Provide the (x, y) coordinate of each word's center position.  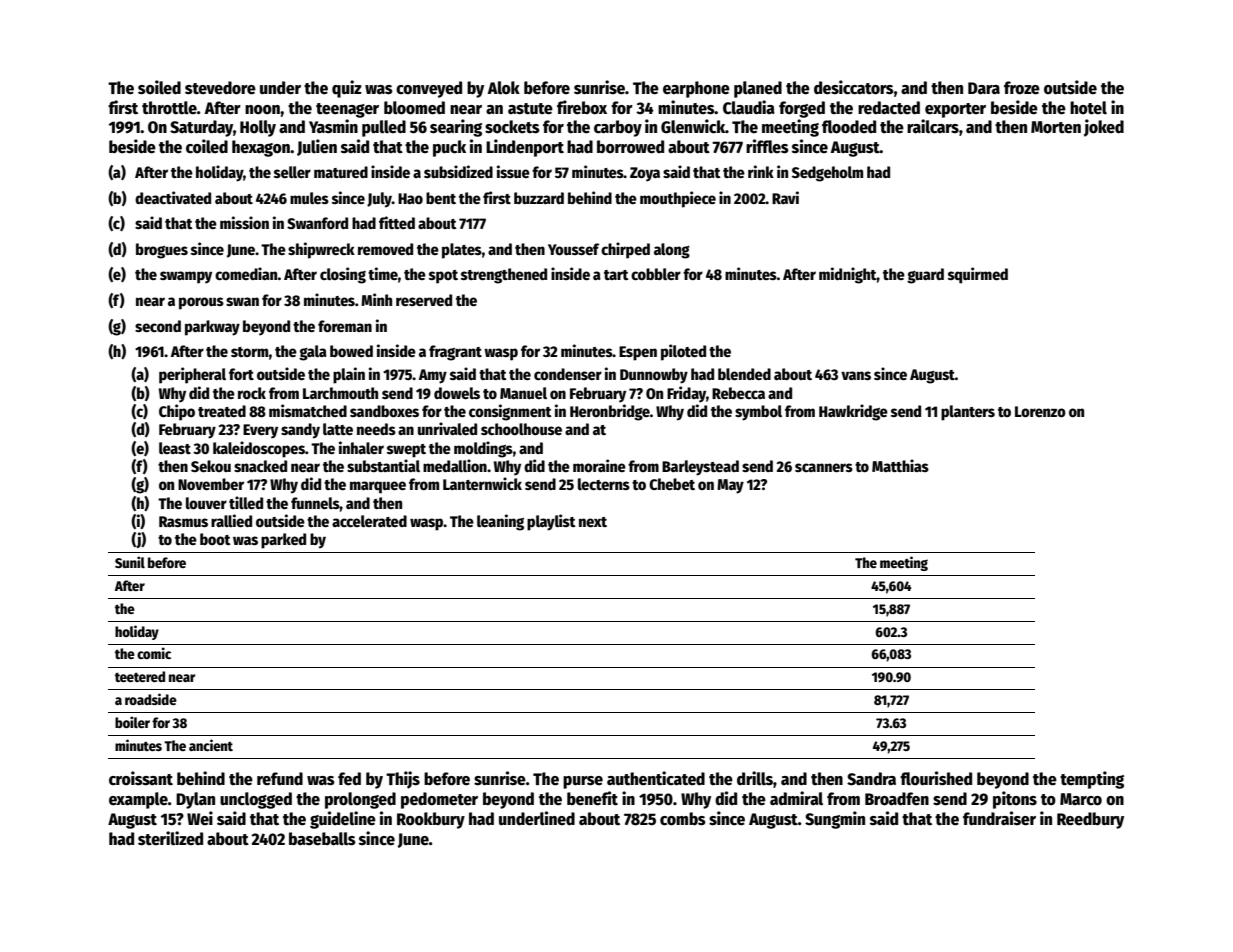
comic (154, 653)
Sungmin (835, 820)
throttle (169, 108)
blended (744, 374)
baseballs (322, 839)
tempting (1092, 780)
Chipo (177, 412)
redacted (889, 108)
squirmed (978, 275)
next (593, 522)
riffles (767, 146)
